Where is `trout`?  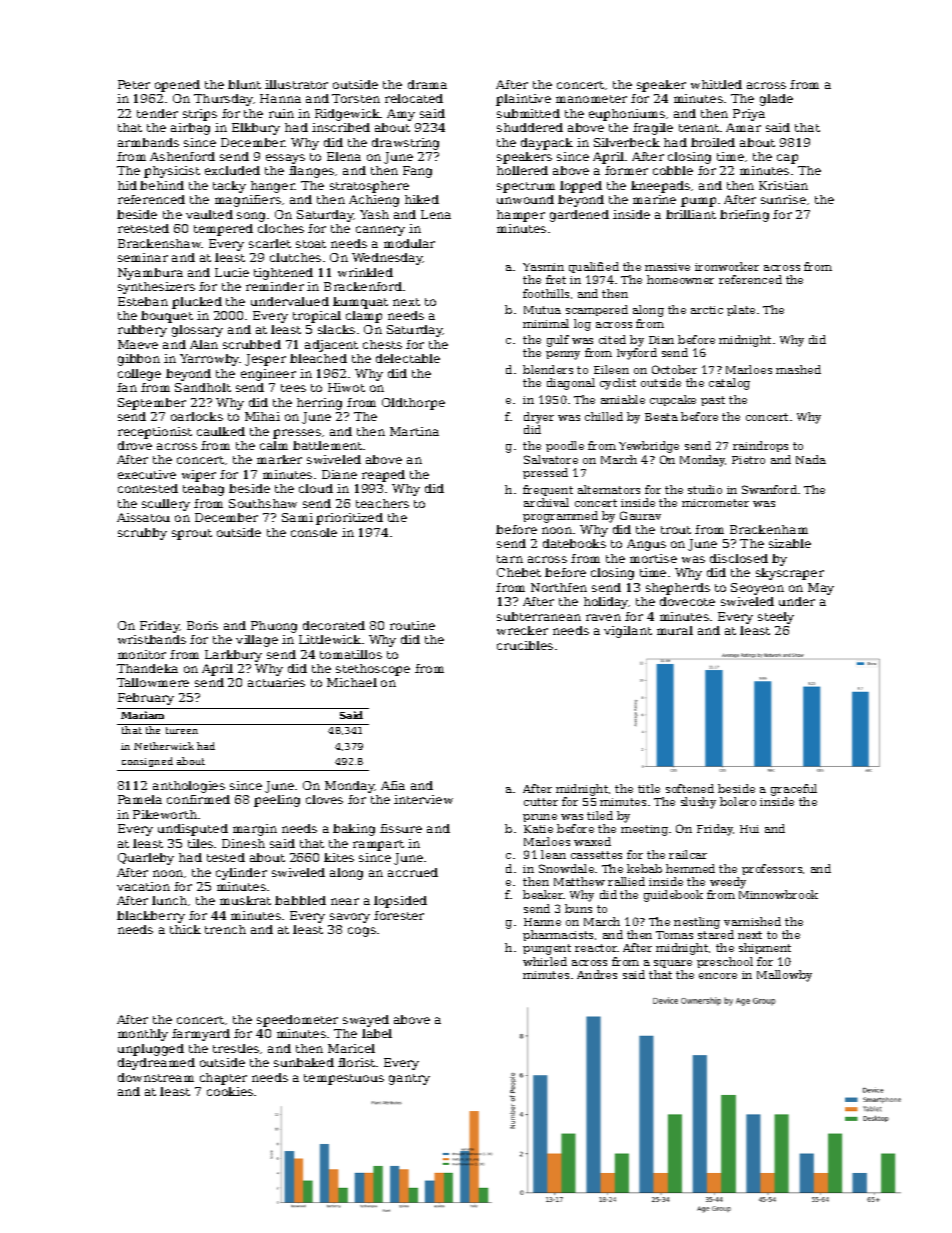
trout is located at coordinates (676, 530).
